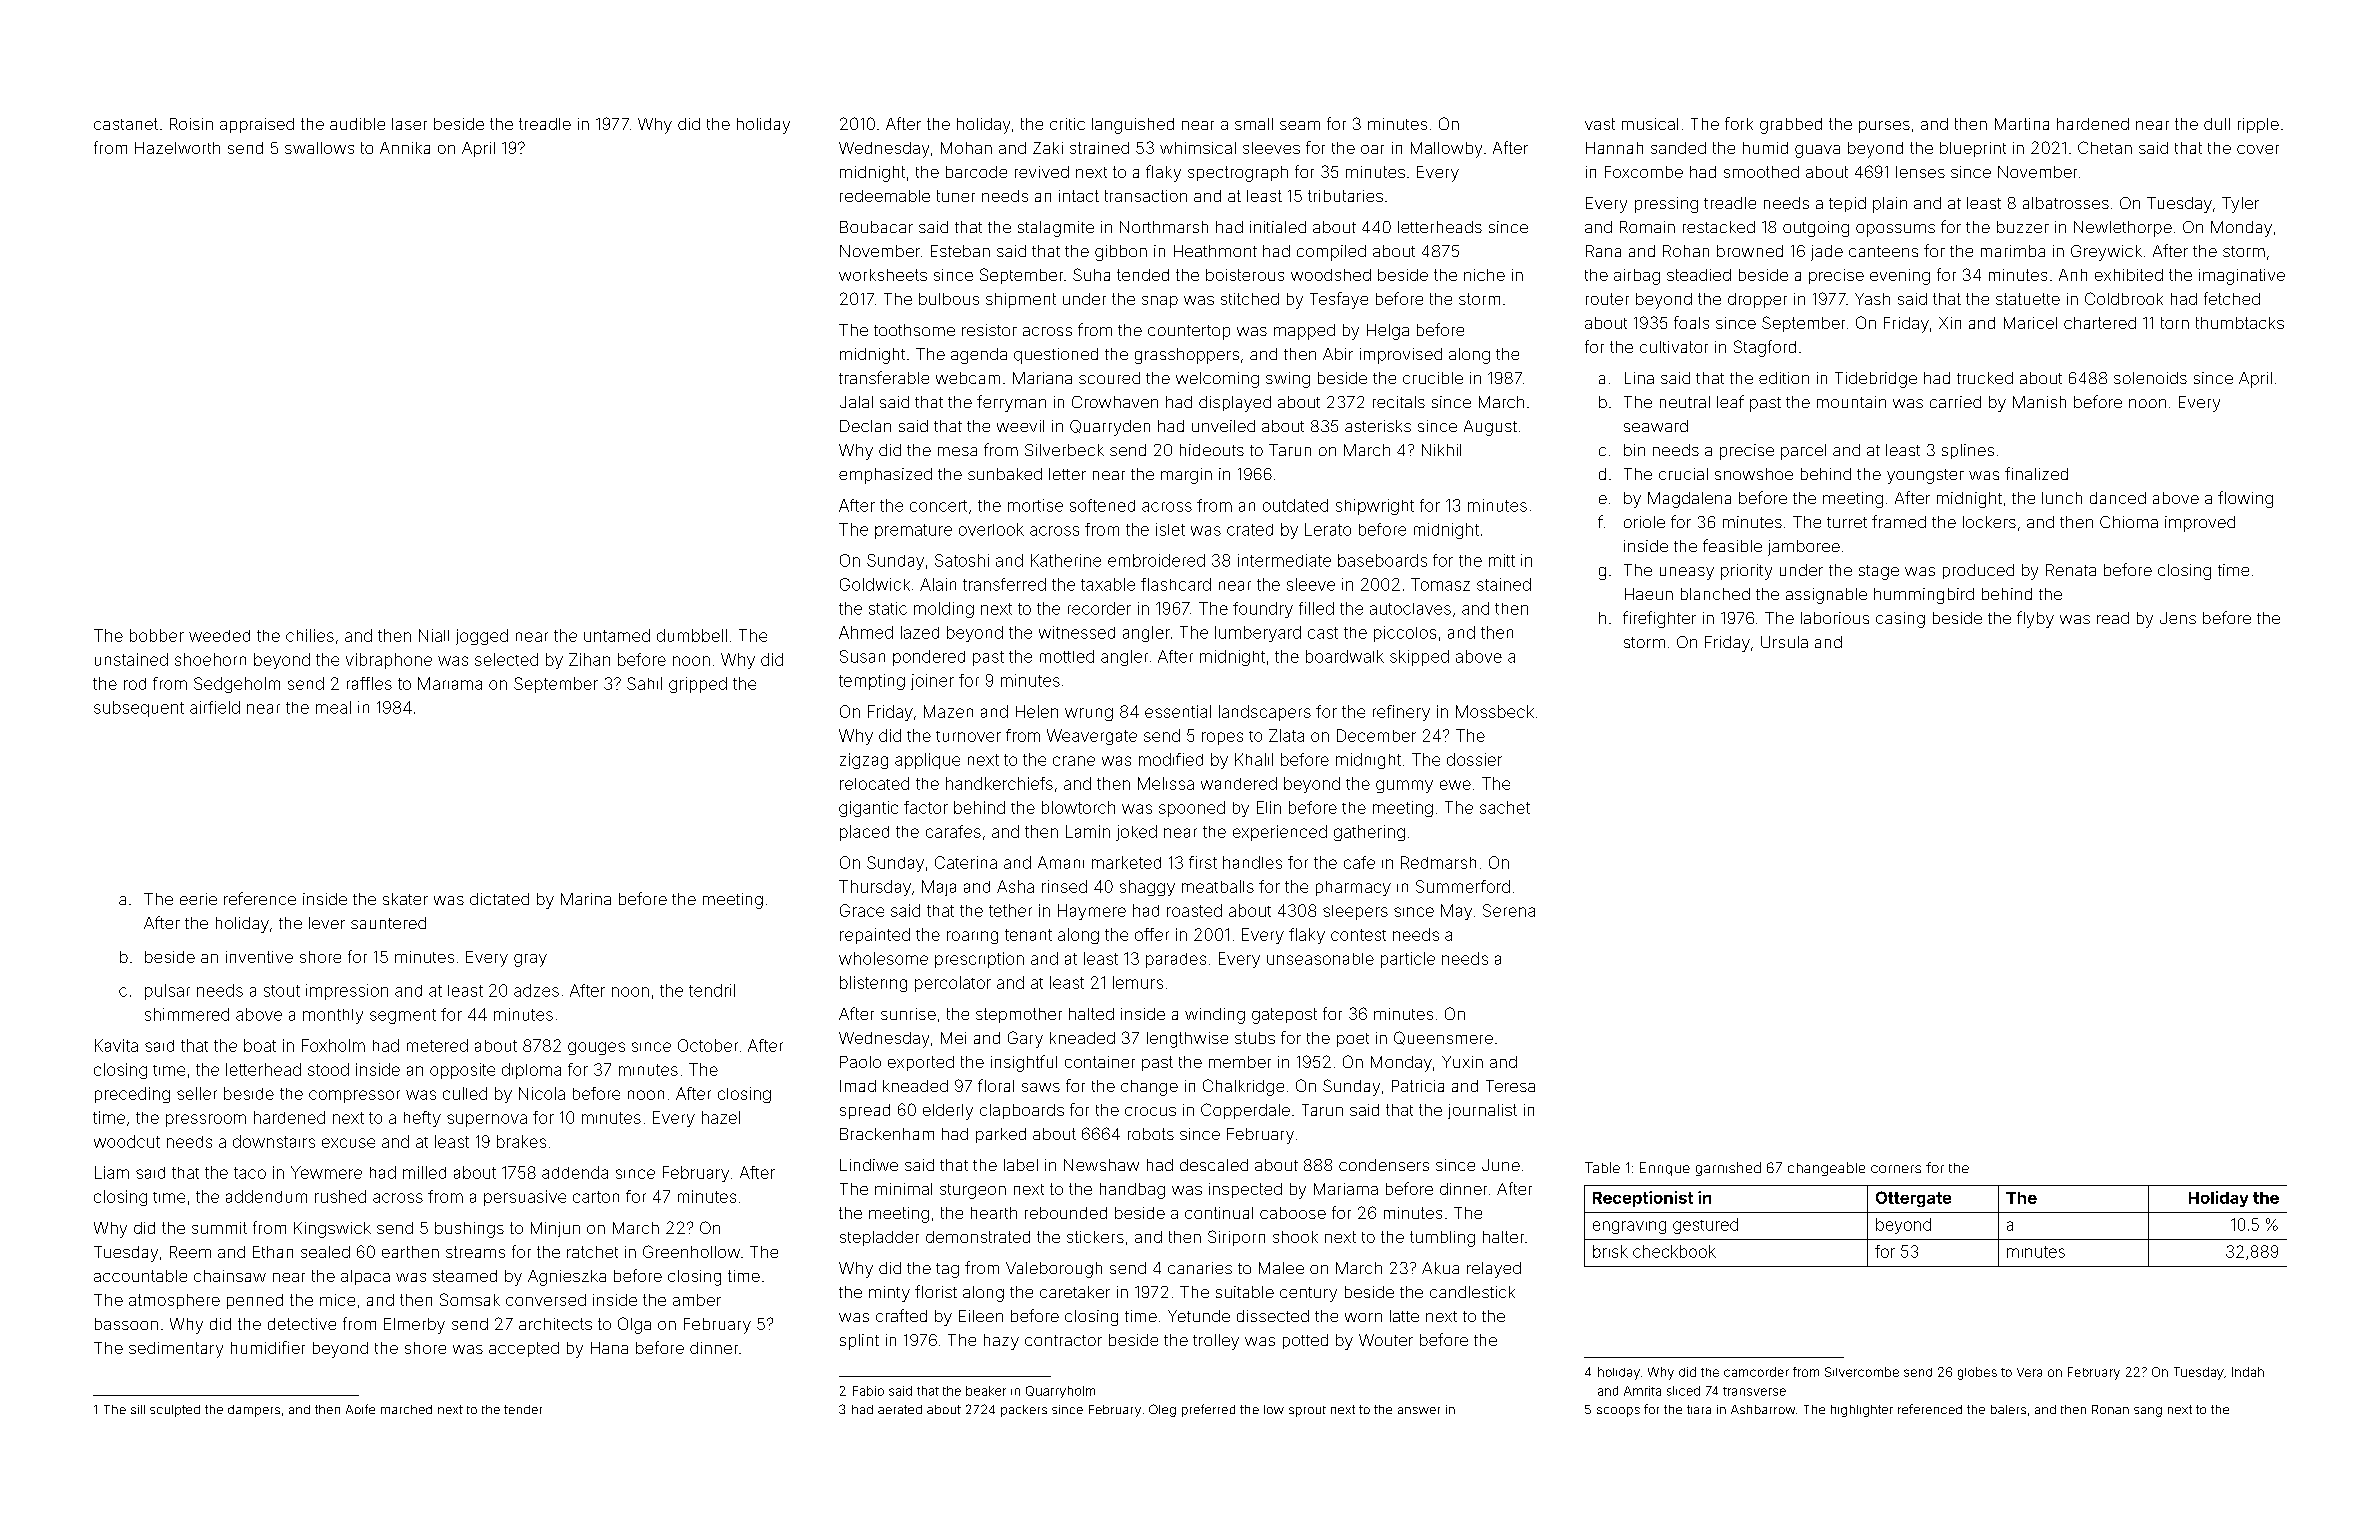  Describe the element at coordinates (1138, 982) in the screenshot. I see `lemurs` at that location.
